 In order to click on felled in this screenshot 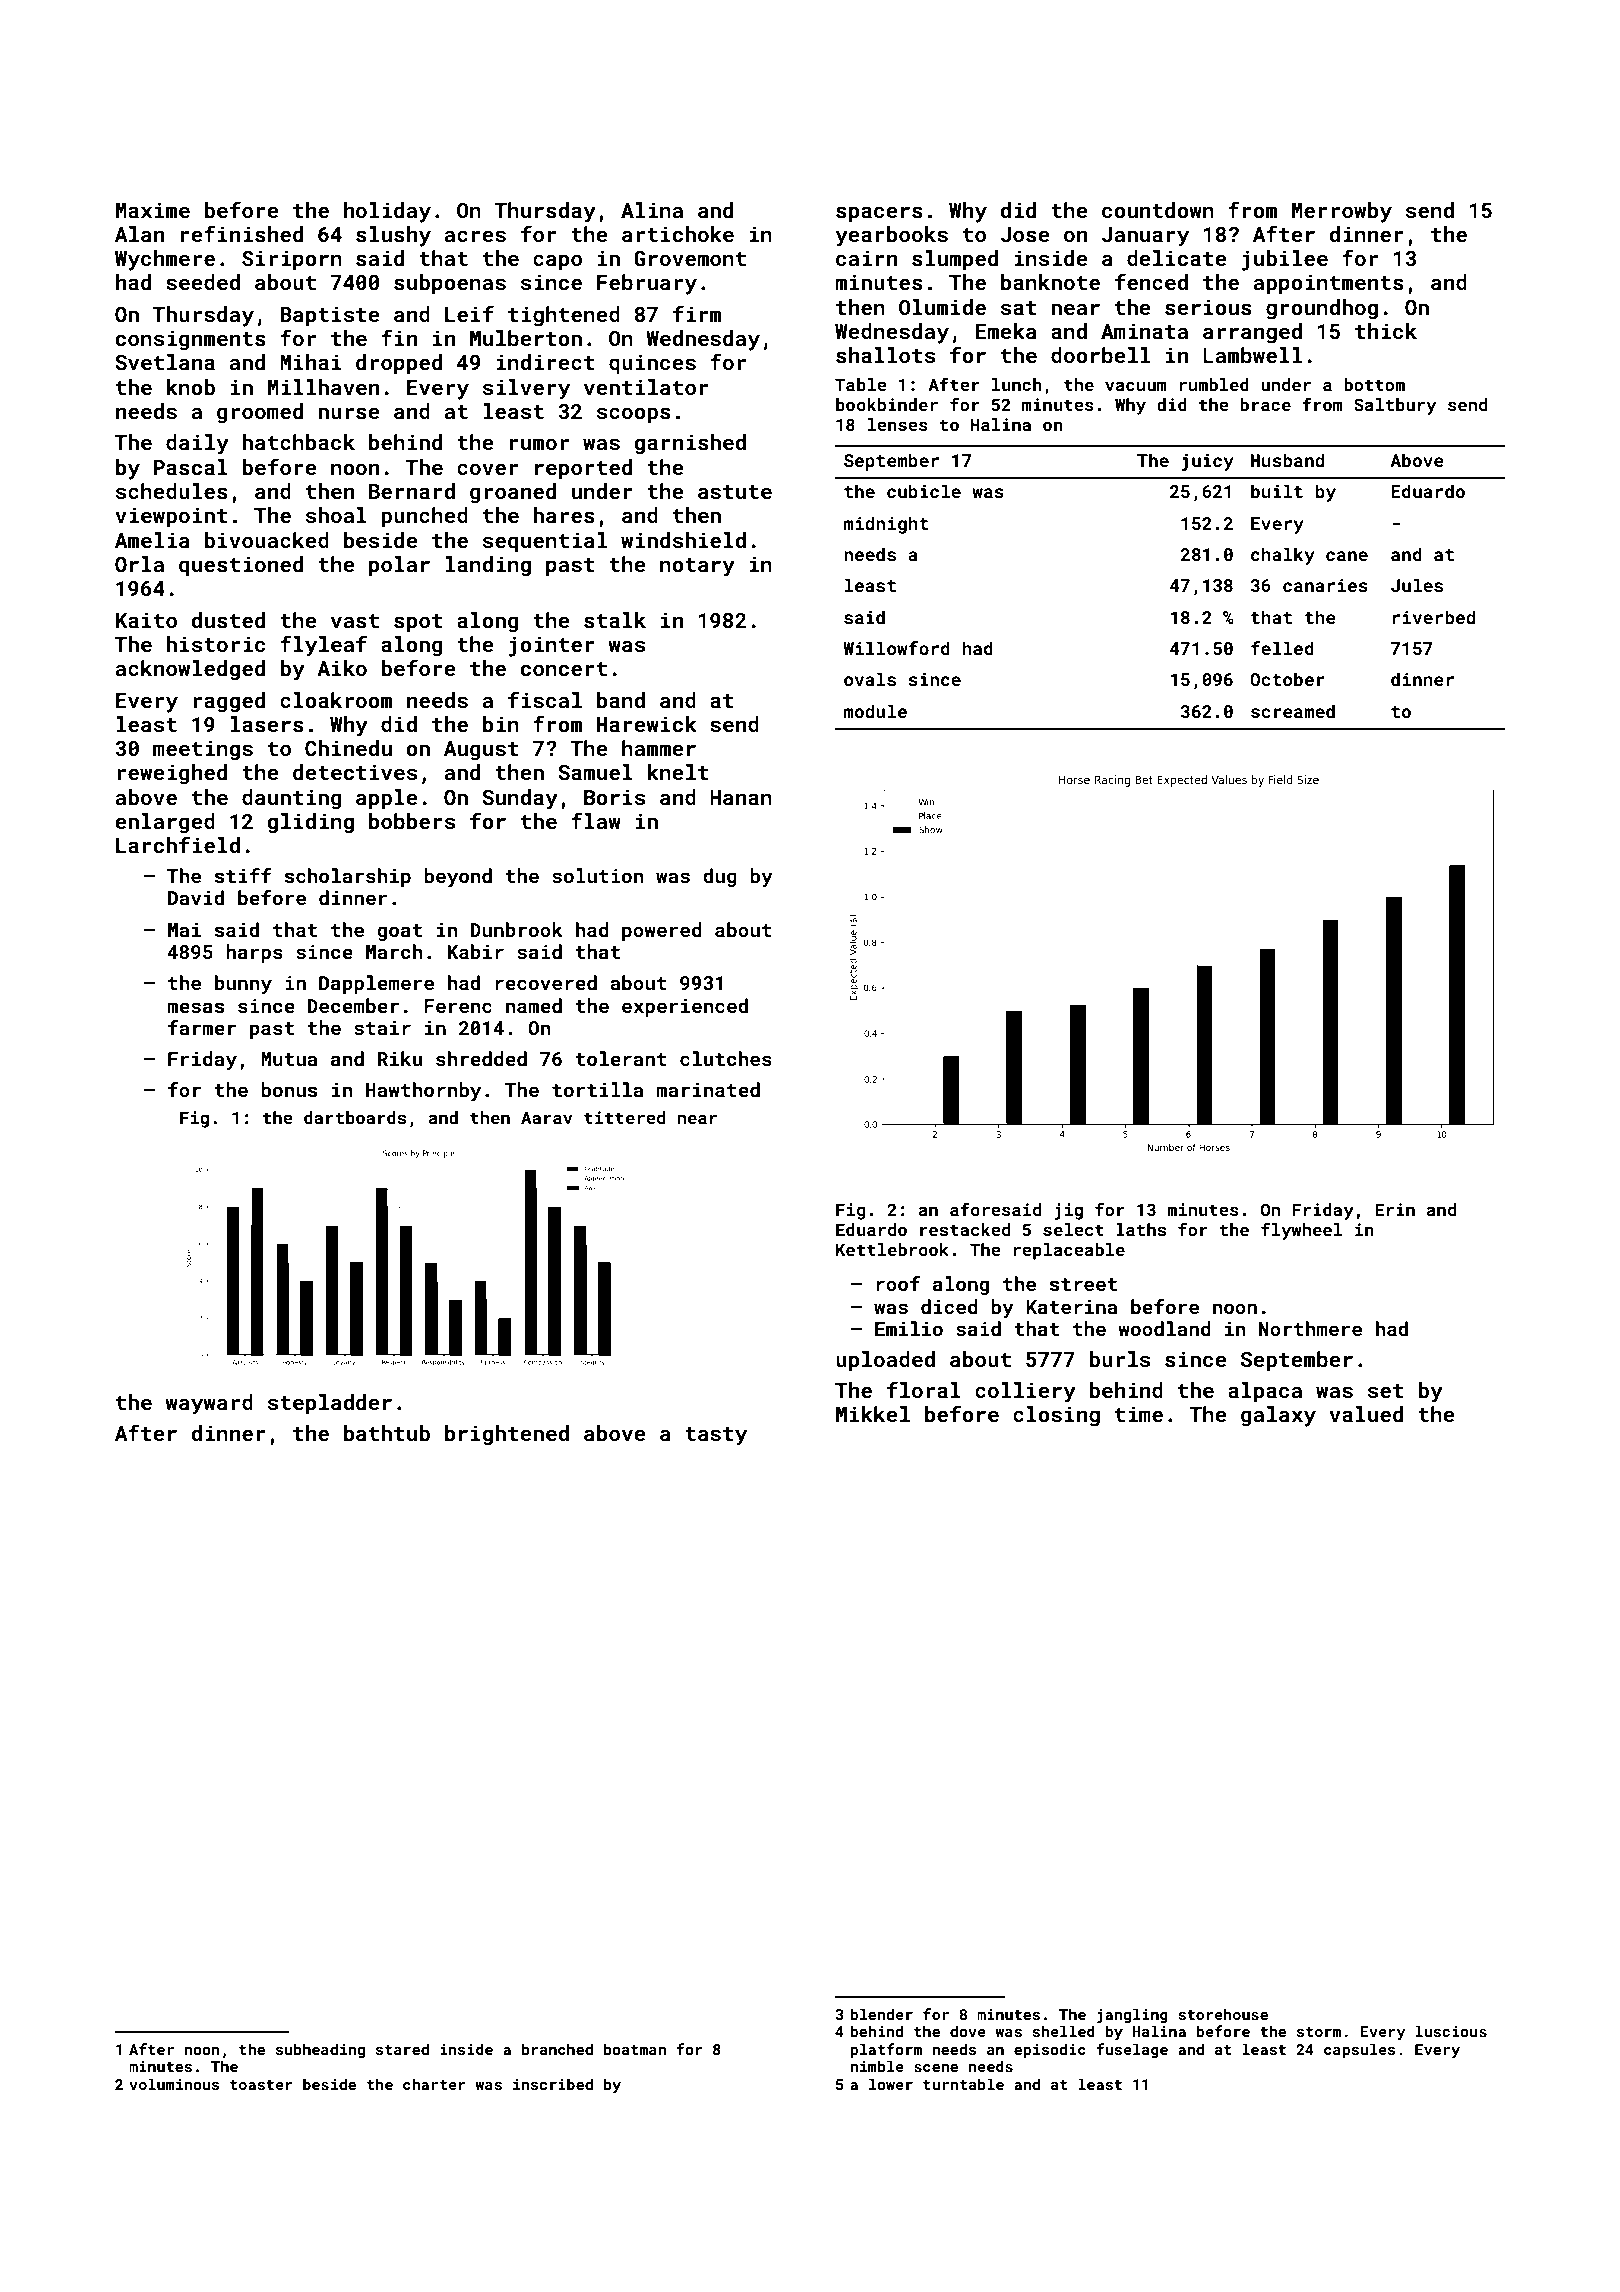, I will do `click(1282, 648)`.
